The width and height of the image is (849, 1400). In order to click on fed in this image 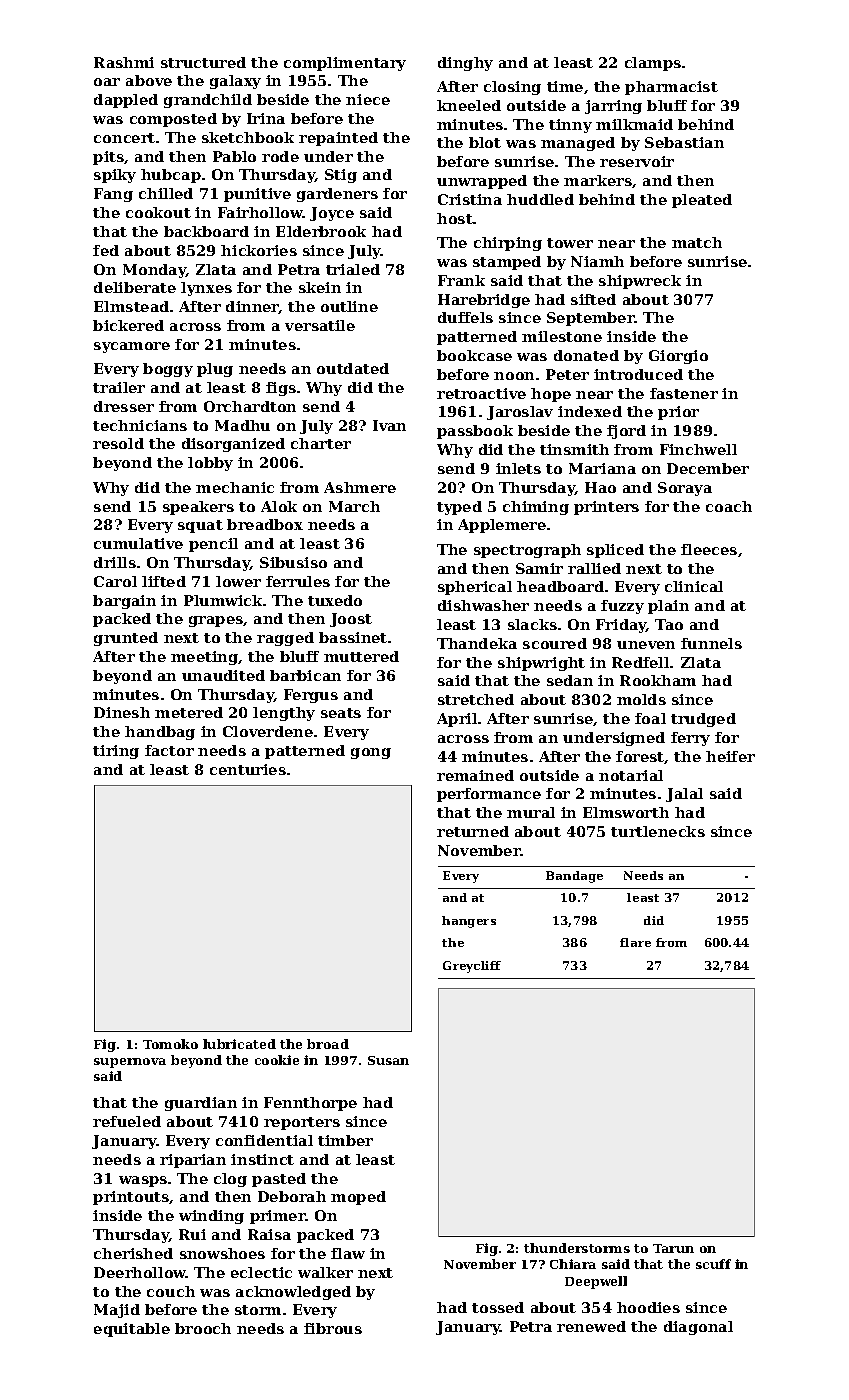, I will do `click(106, 250)`.
